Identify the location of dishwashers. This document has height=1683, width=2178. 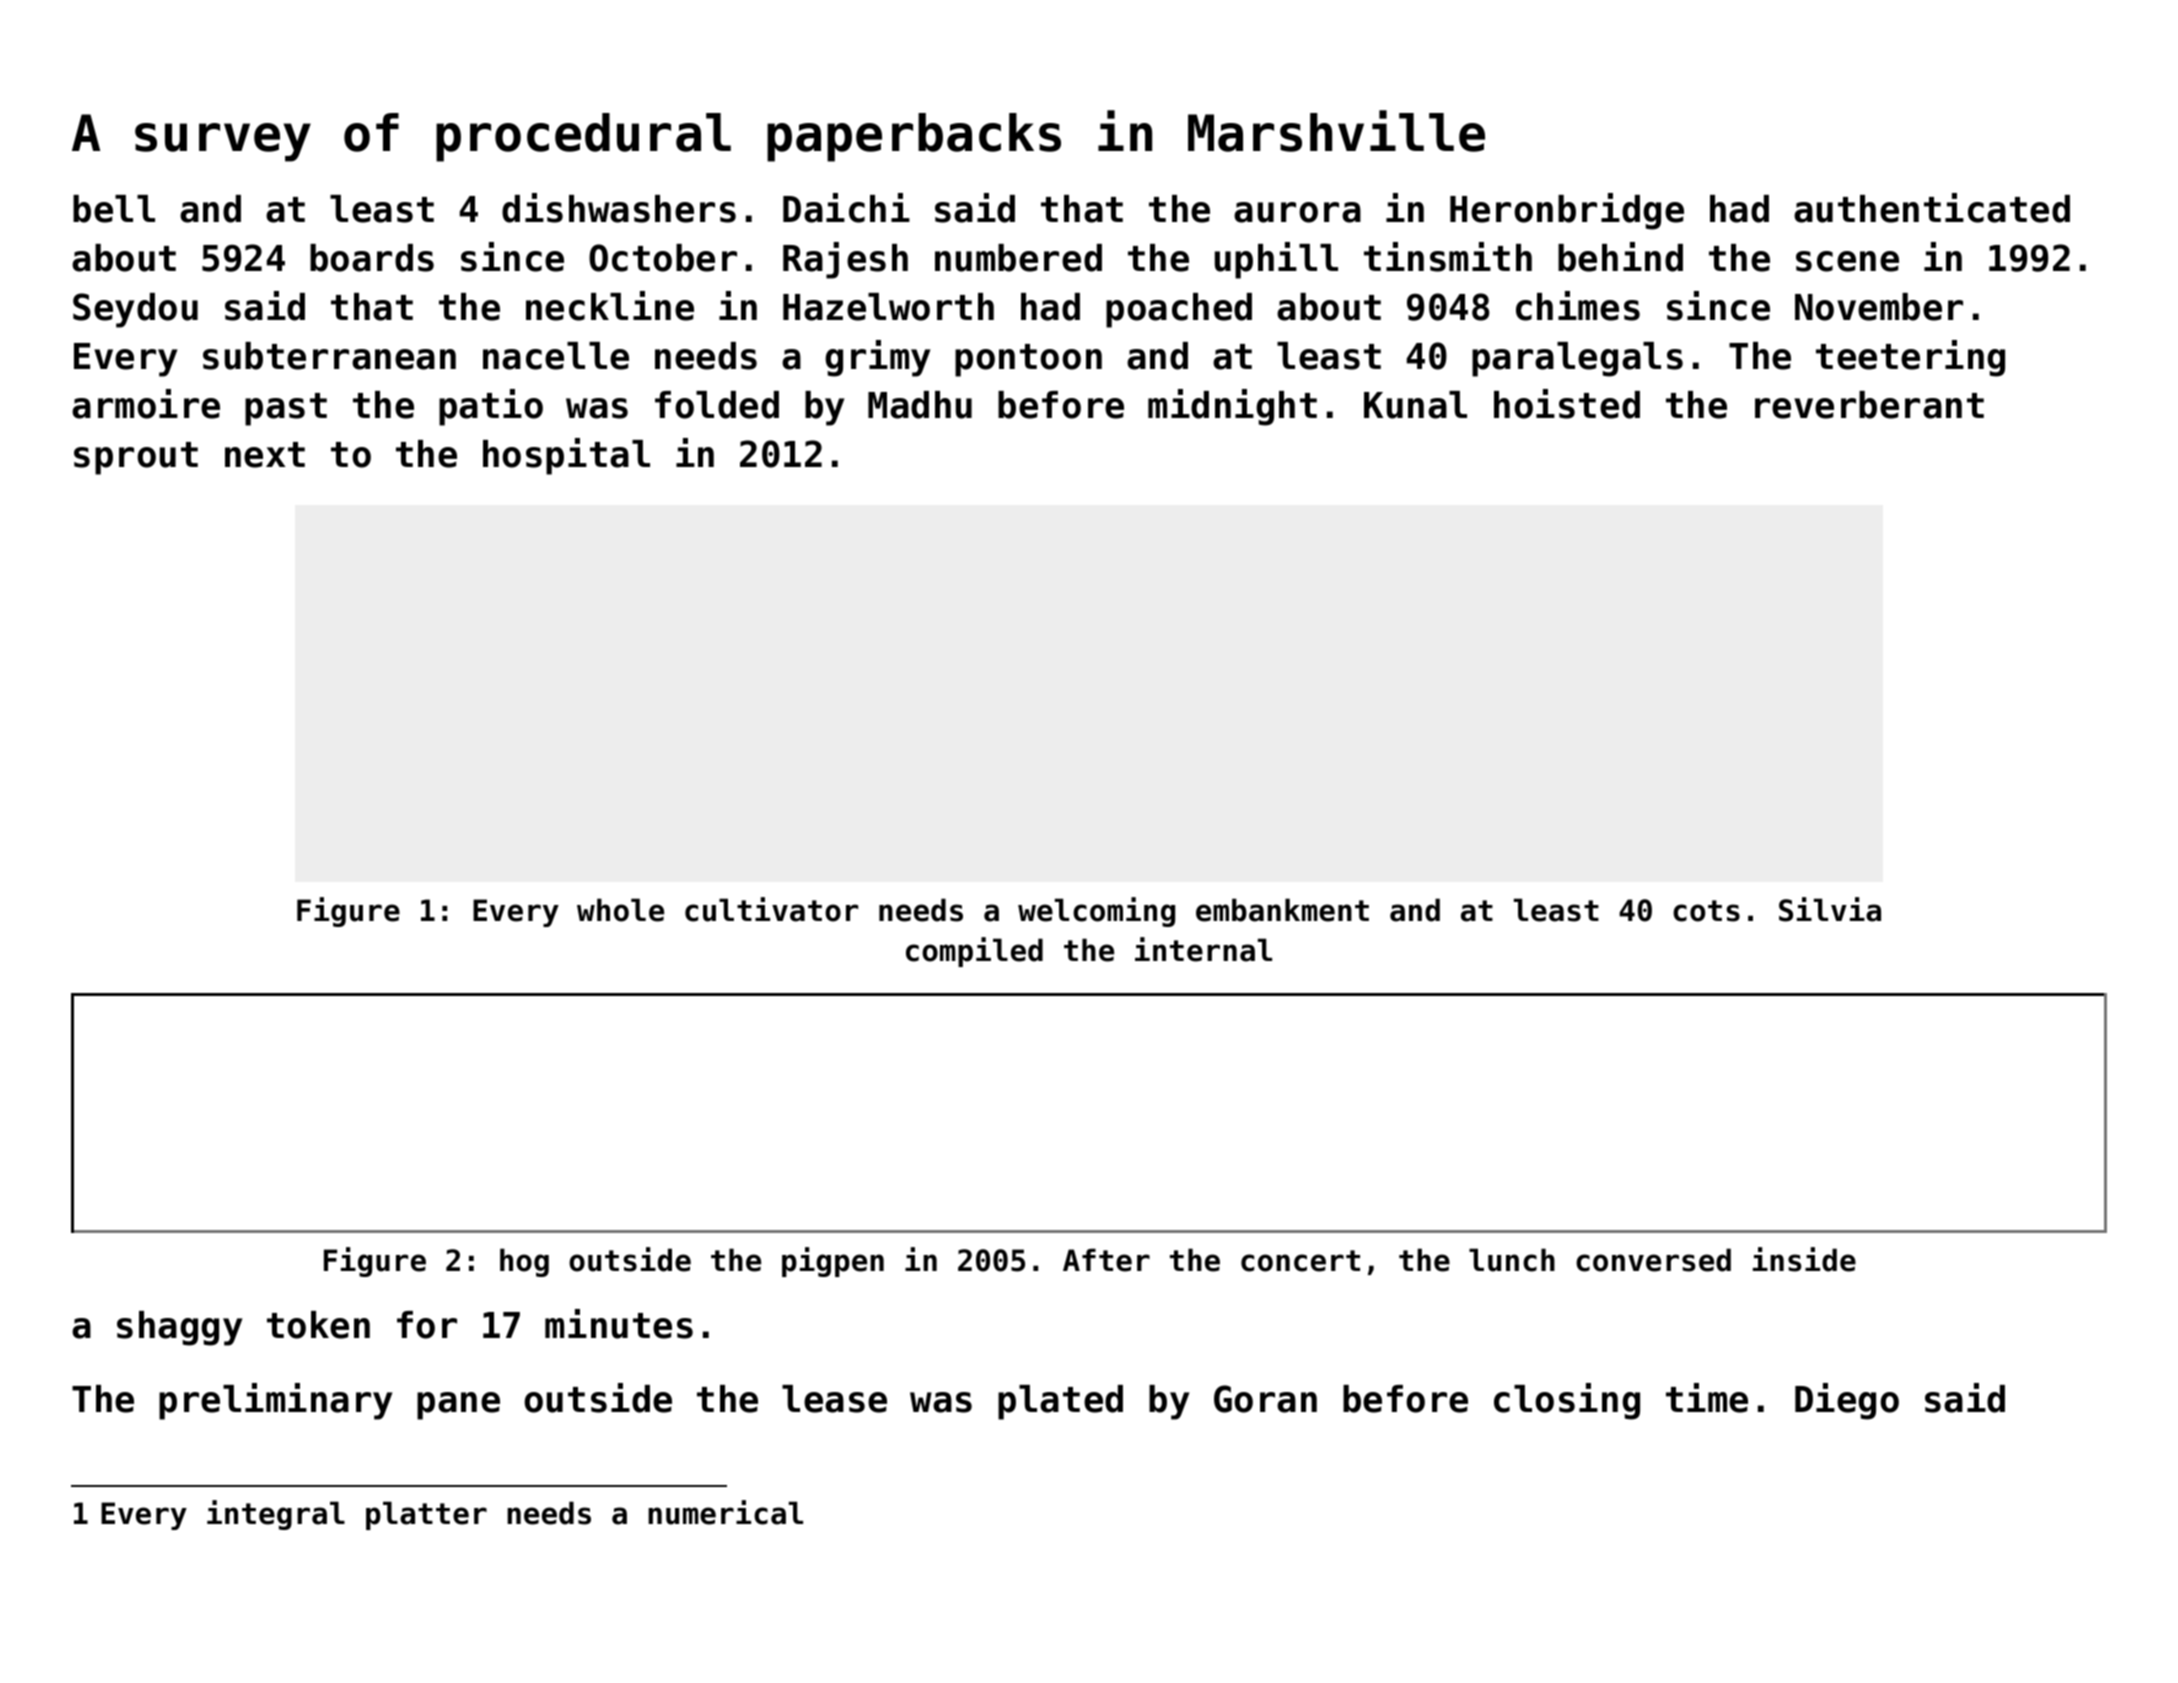
(619, 208).
